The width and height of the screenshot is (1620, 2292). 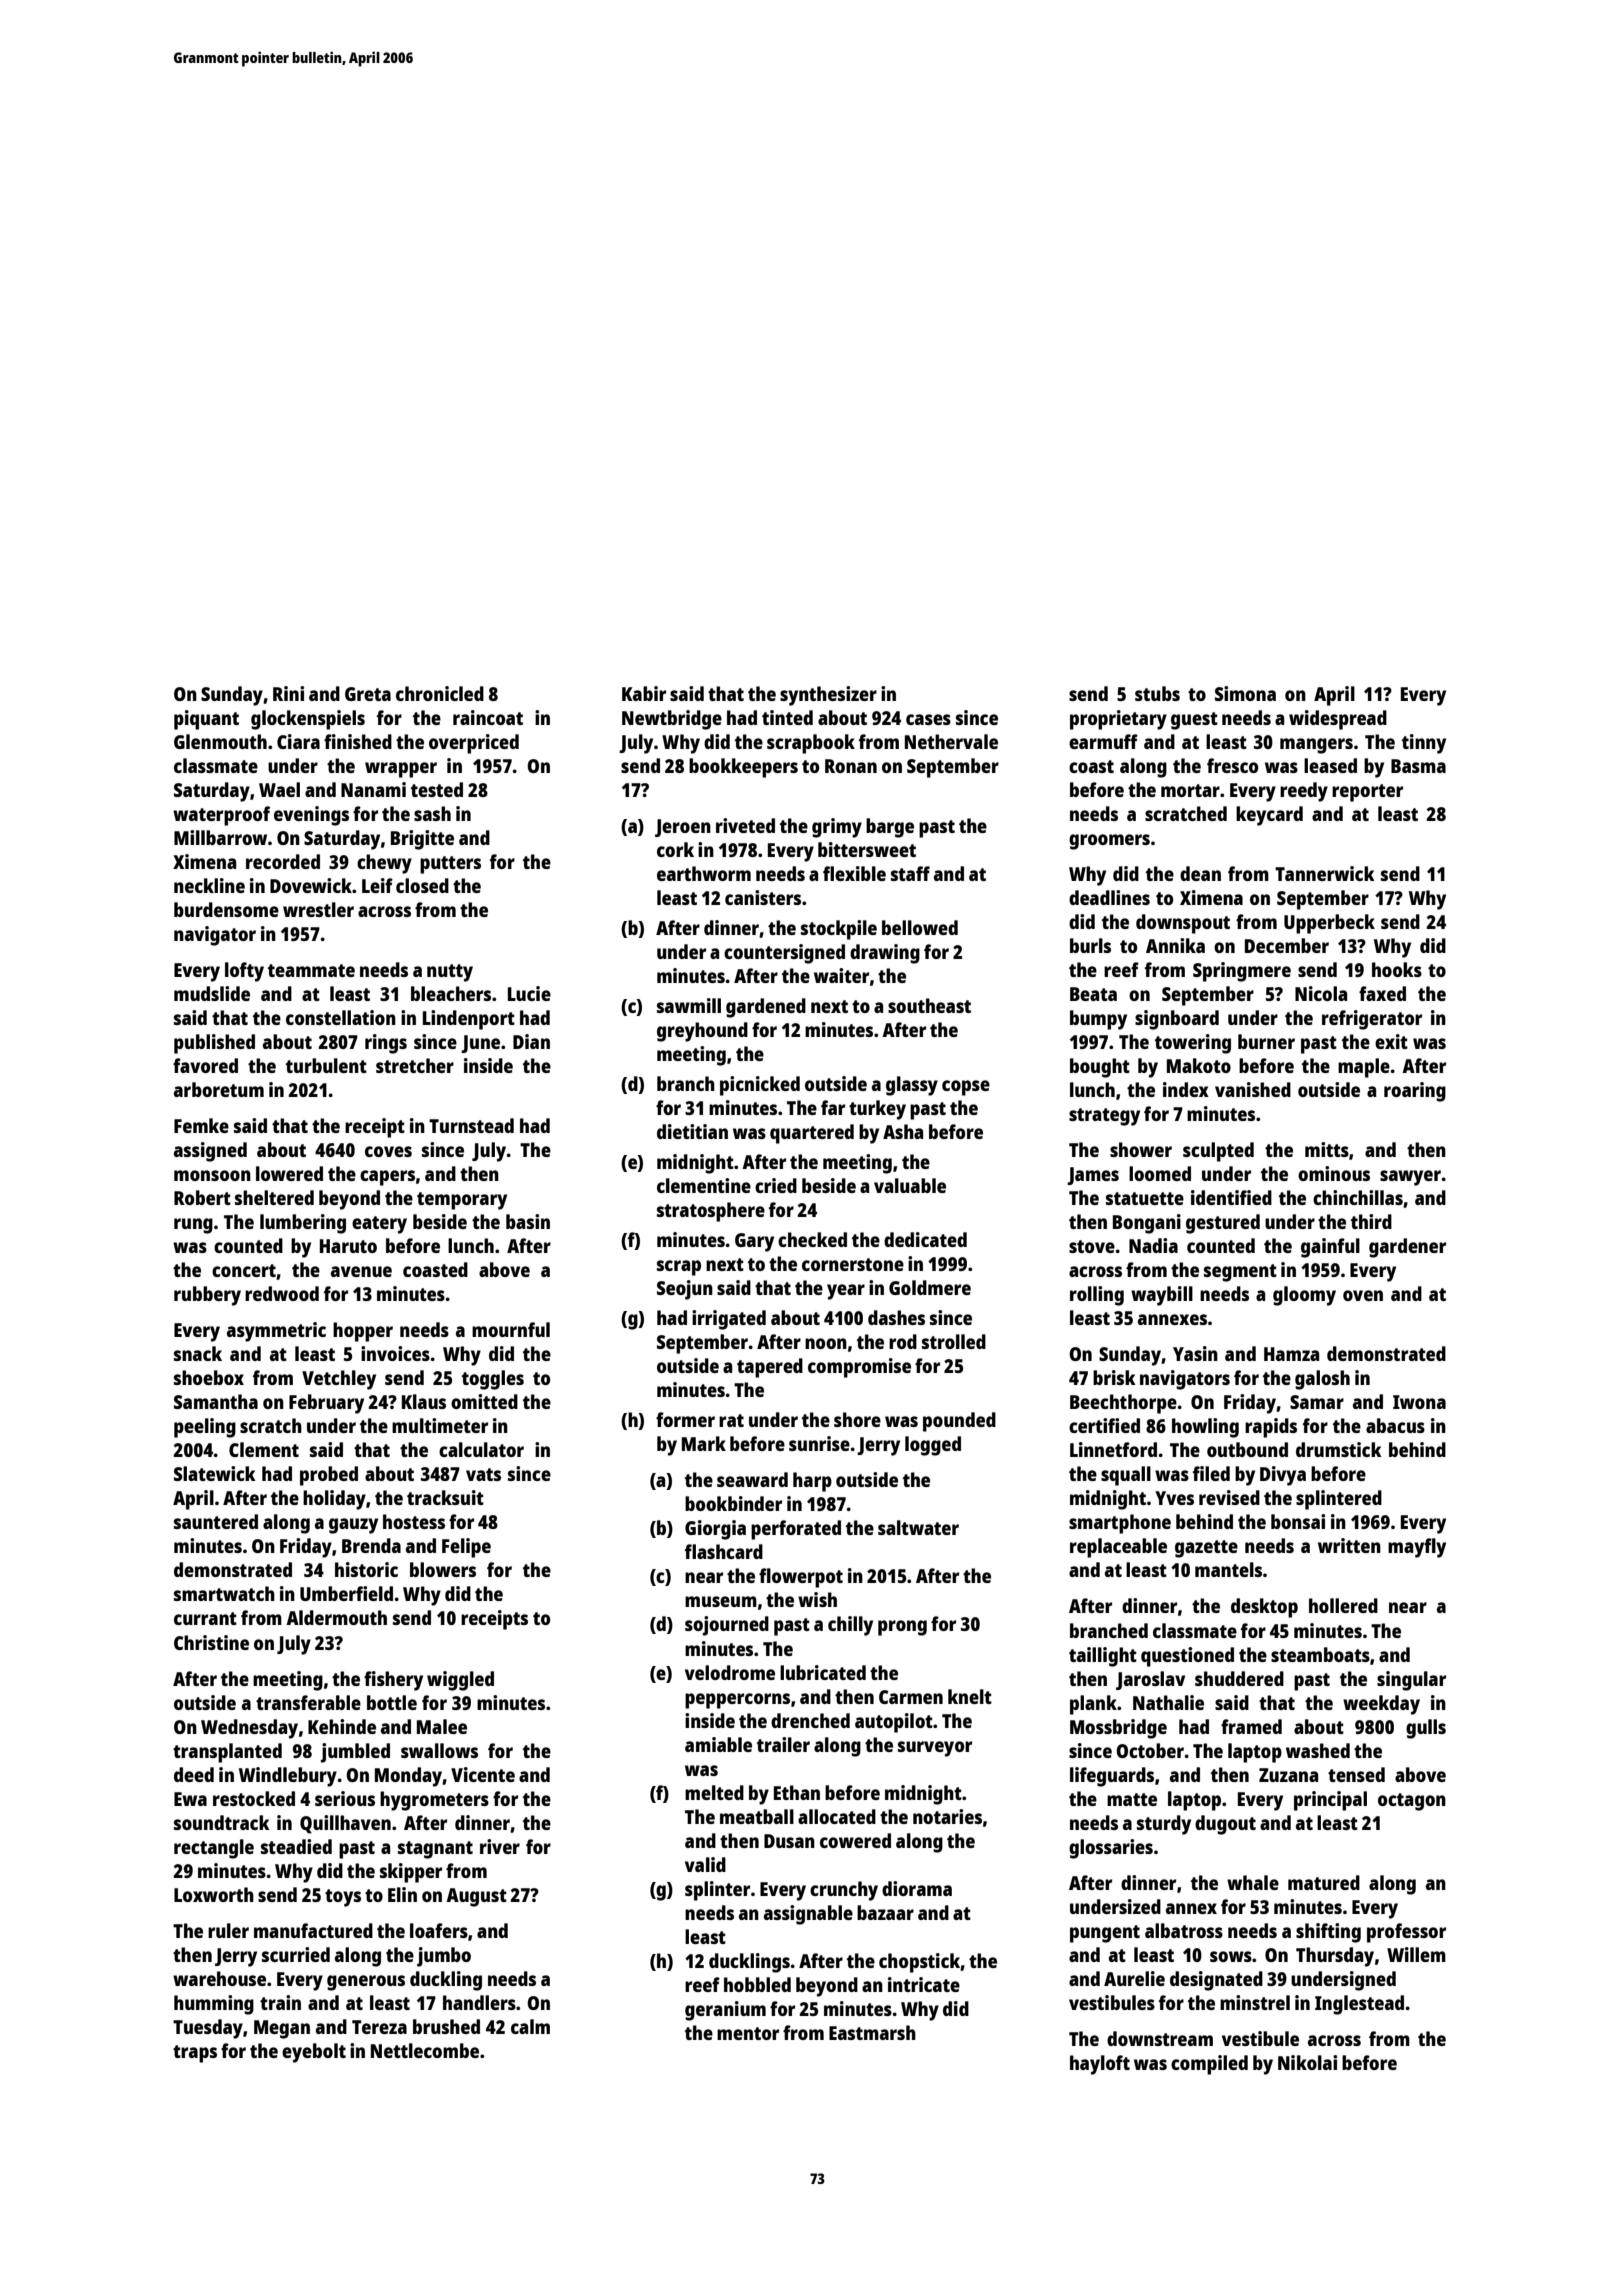 What do you see at coordinates (368, 694) in the screenshot?
I see `Greta` at bounding box center [368, 694].
